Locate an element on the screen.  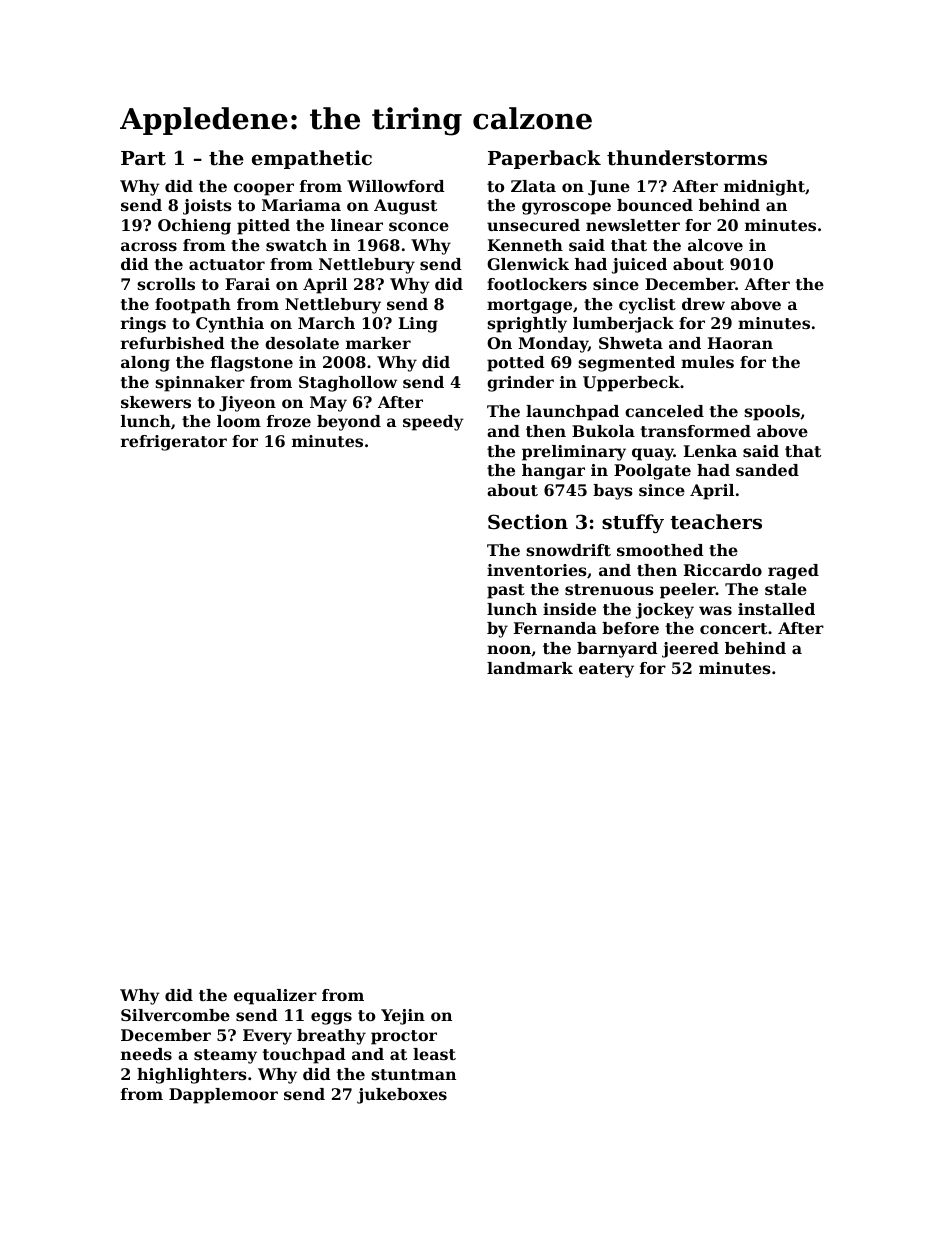
inside is located at coordinates (569, 609).
